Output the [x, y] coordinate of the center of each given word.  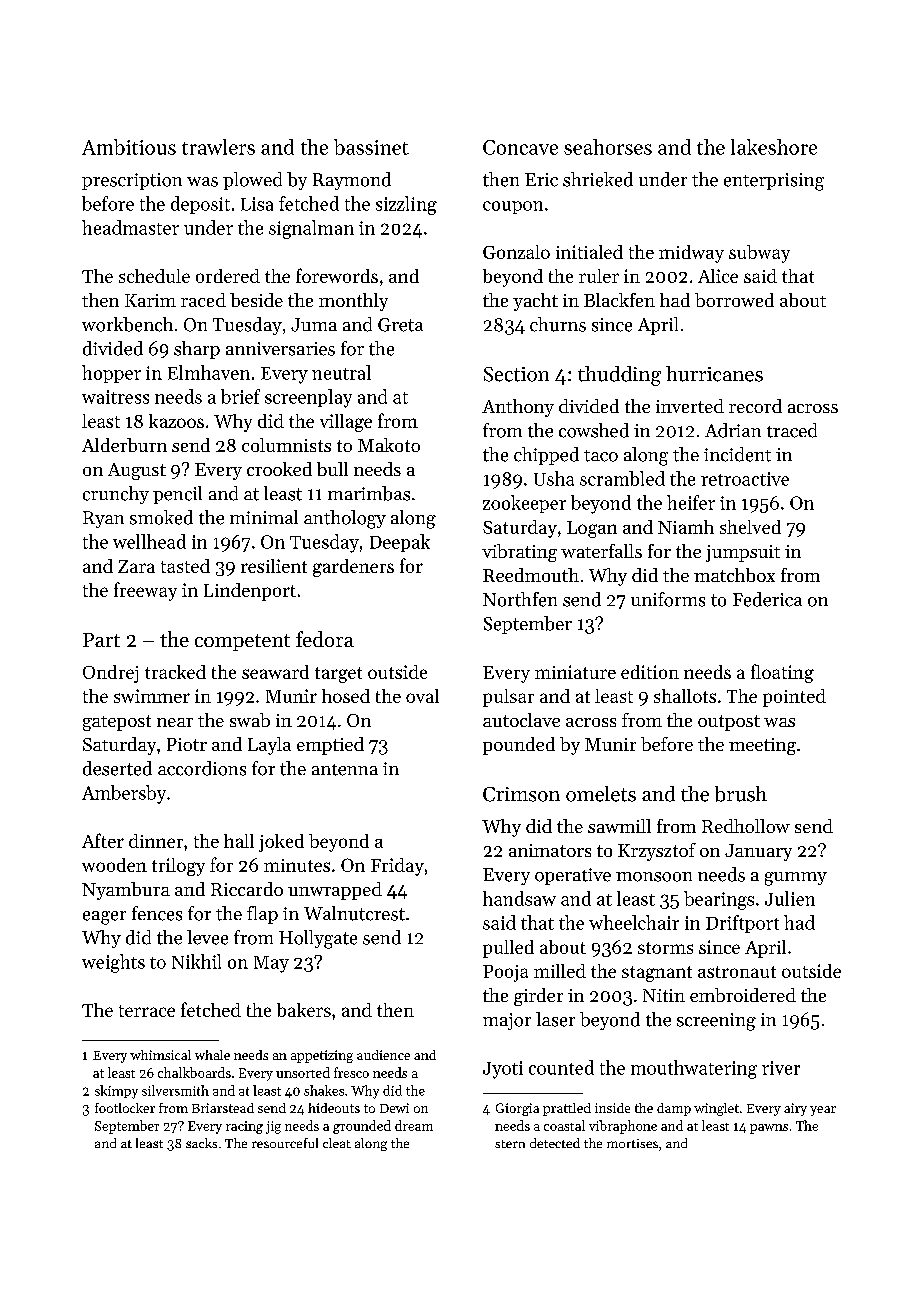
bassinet [371, 147]
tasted [185, 566]
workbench [127, 324]
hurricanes [714, 374]
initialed [589, 252]
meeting [762, 746]
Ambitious [129, 147]
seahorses [608, 147]
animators [550, 850]
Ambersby [124, 794]
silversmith [175, 1090]
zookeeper [524, 504]
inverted [690, 406]
